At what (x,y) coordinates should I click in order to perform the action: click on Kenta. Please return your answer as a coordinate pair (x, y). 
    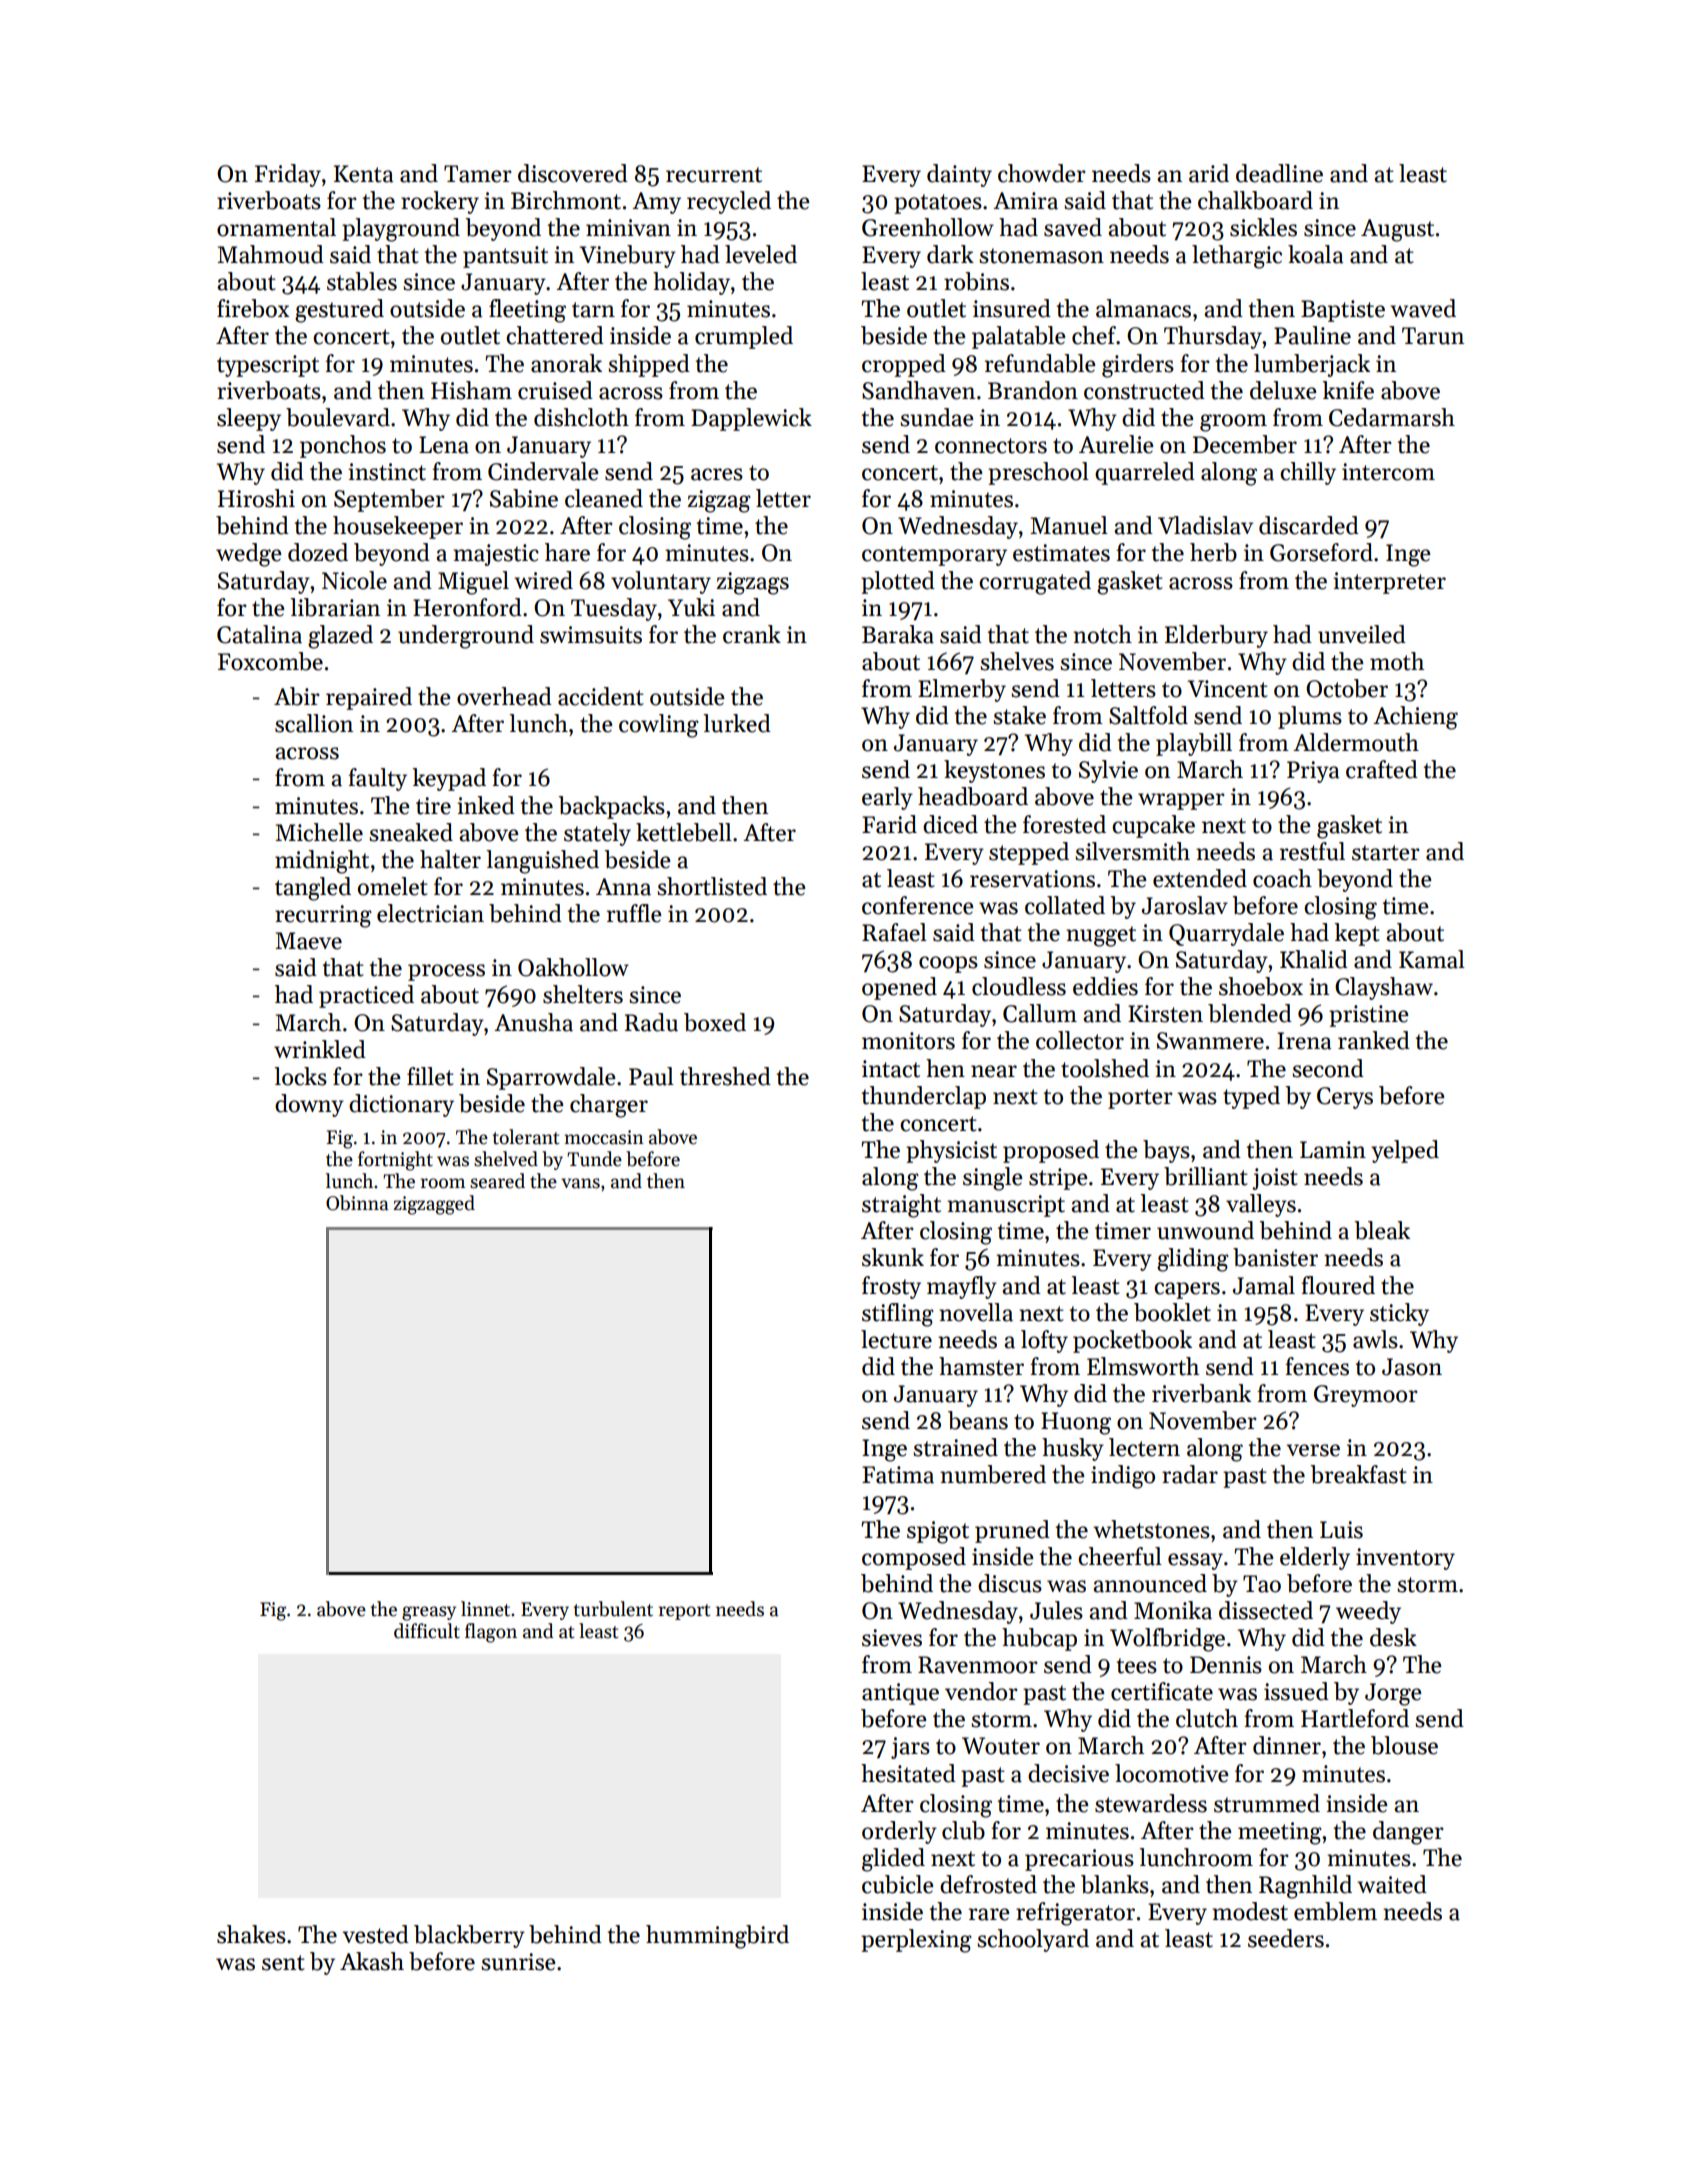
    Looking at the image, I should click on (364, 174).
